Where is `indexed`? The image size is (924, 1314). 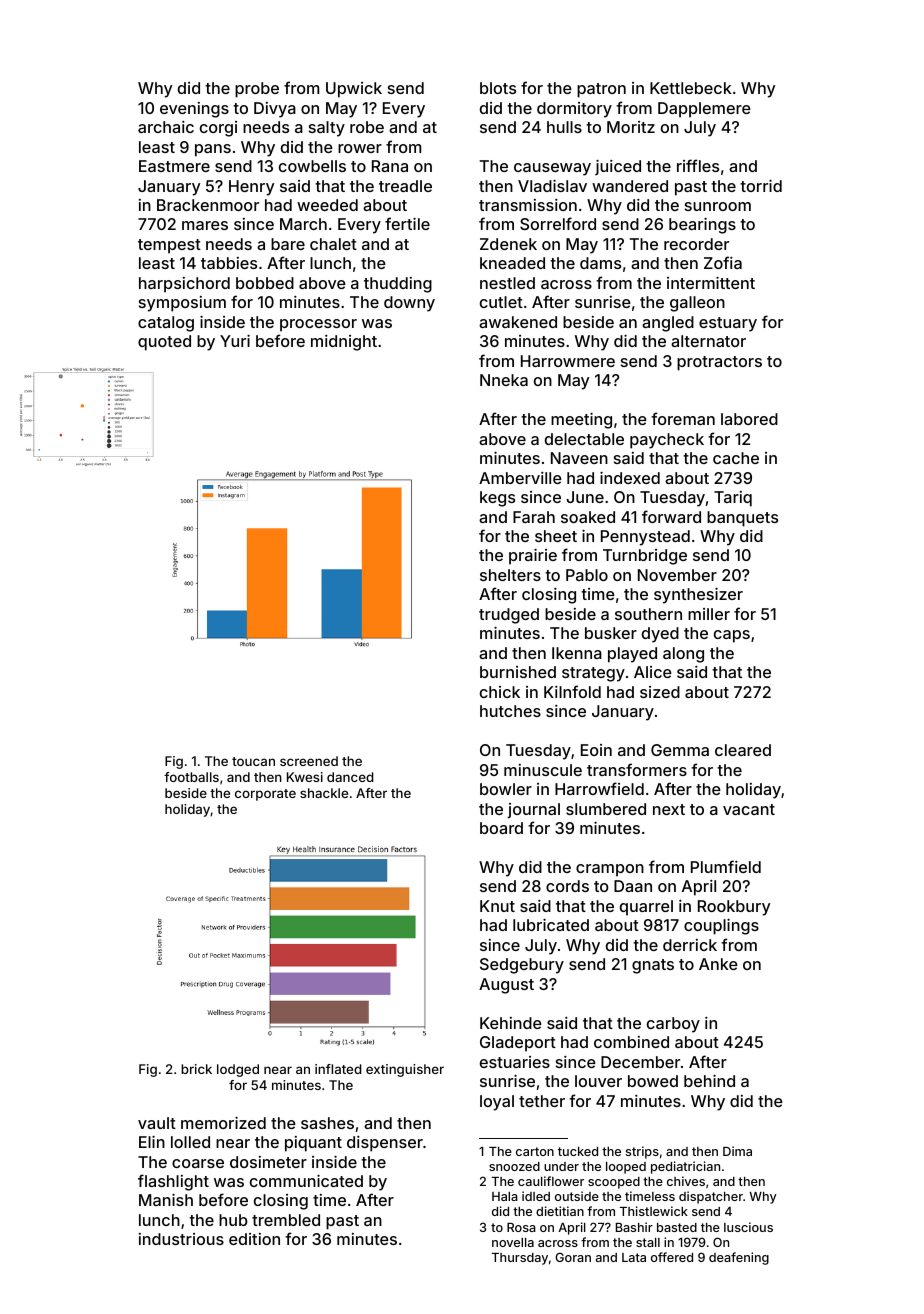
indexed is located at coordinates (630, 478).
